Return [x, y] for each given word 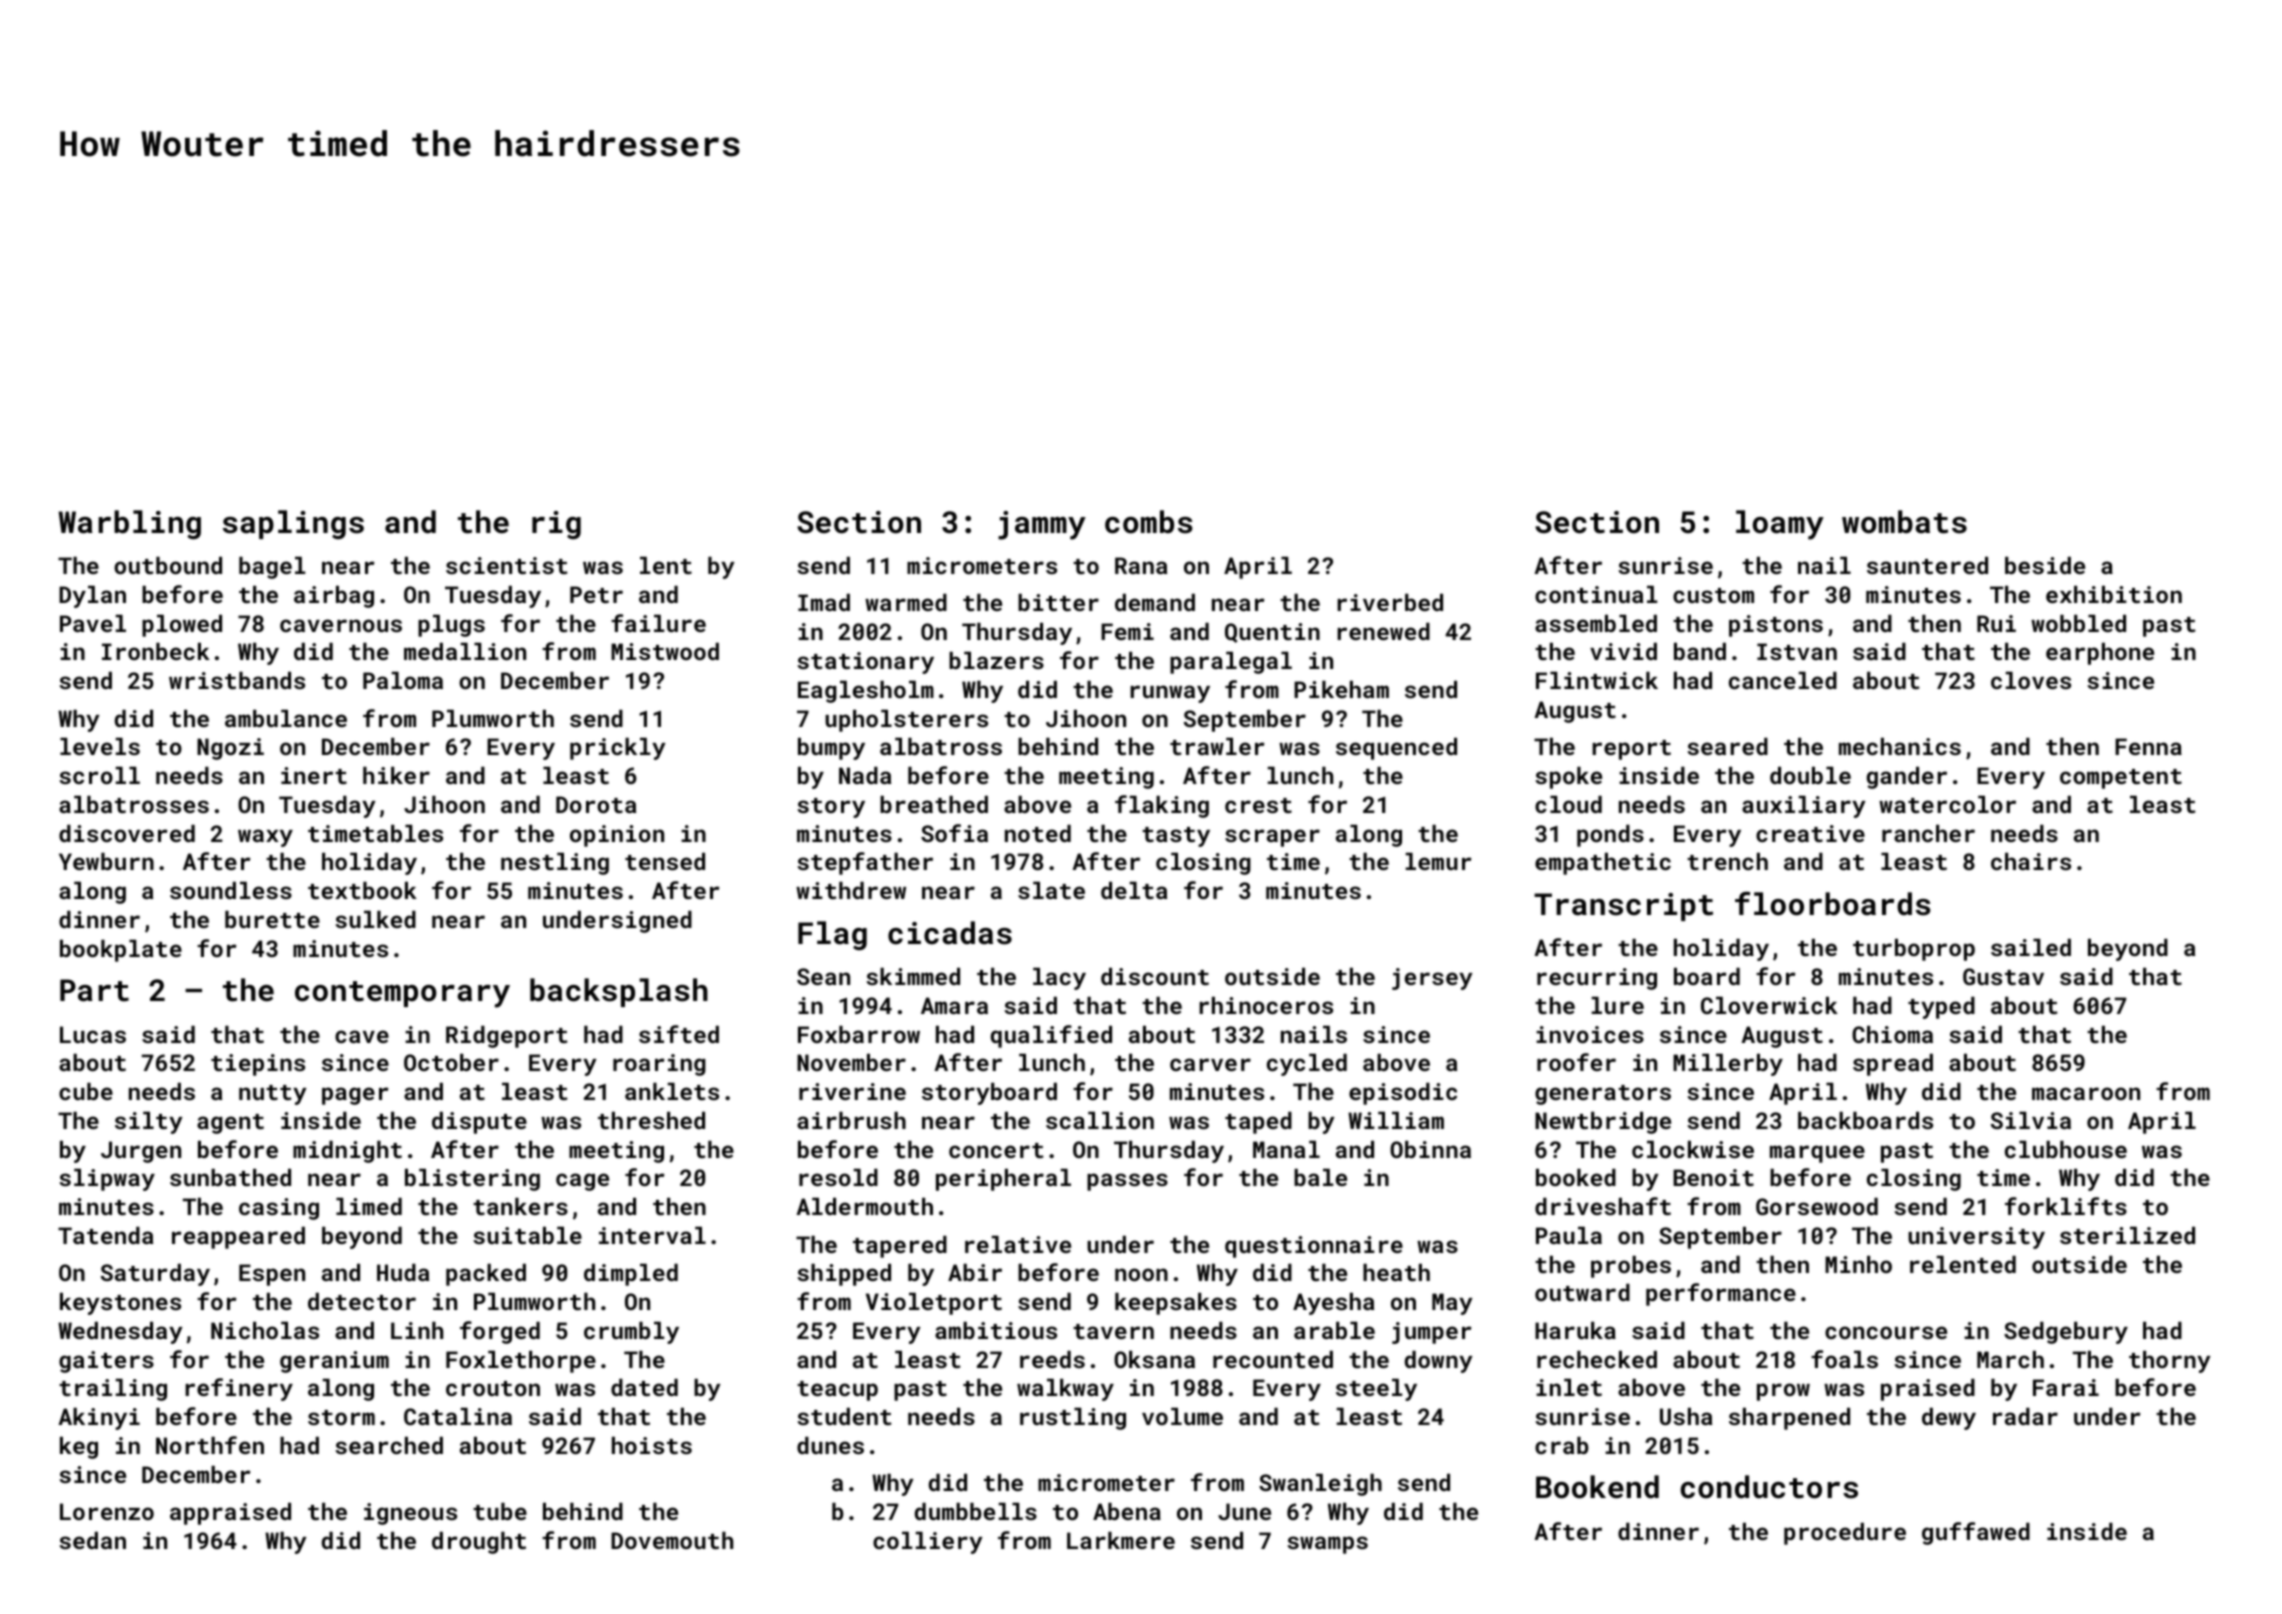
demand [1155, 602]
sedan [92, 1540]
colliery [928, 1543]
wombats [1904, 522]
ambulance [286, 718]
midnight [347, 1152]
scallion [1100, 1120]
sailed [2031, 947]
